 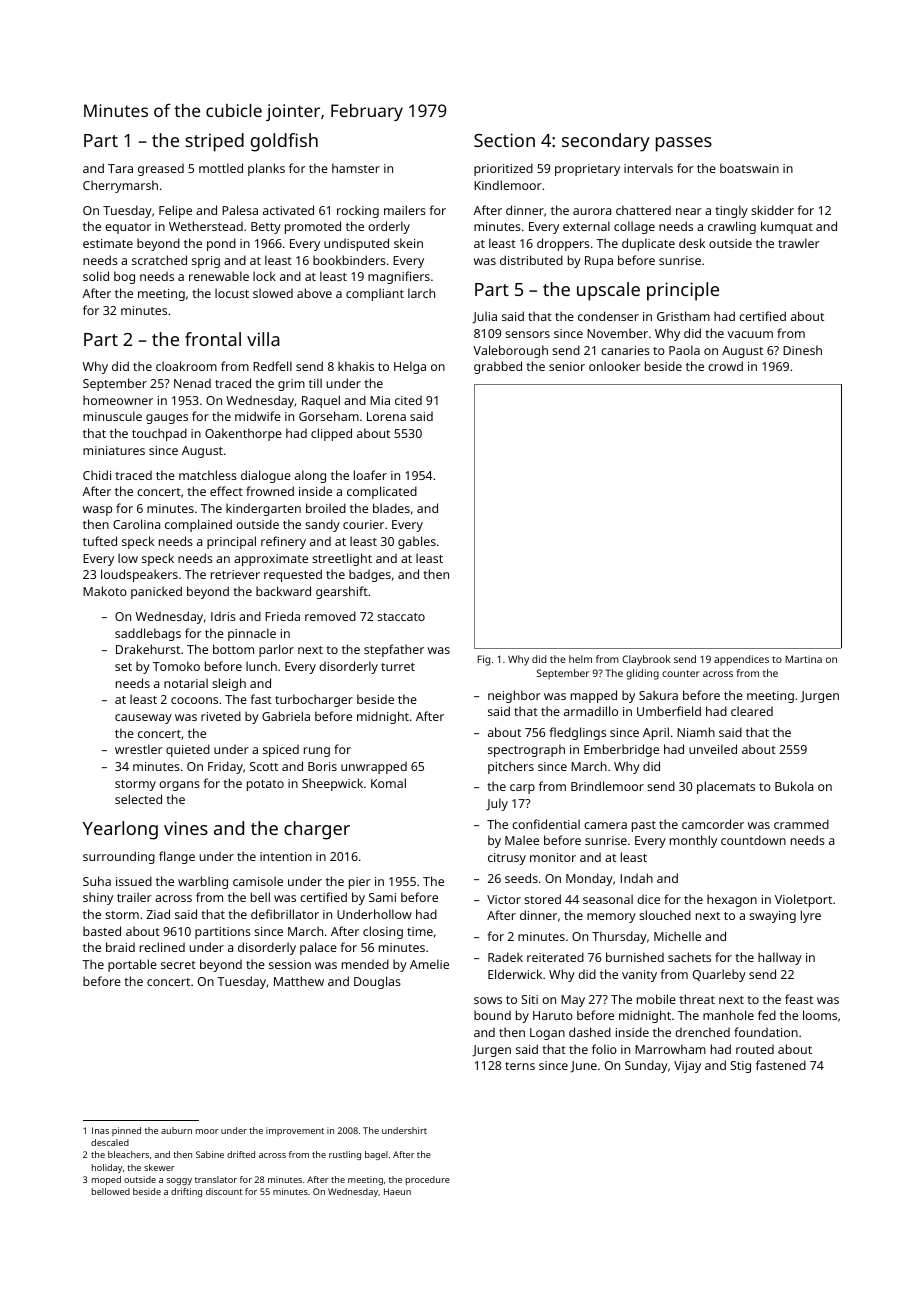 What do you see at coordinates (108, 243) in the page?
I see `estimate` at bounding box center [108, 243].
